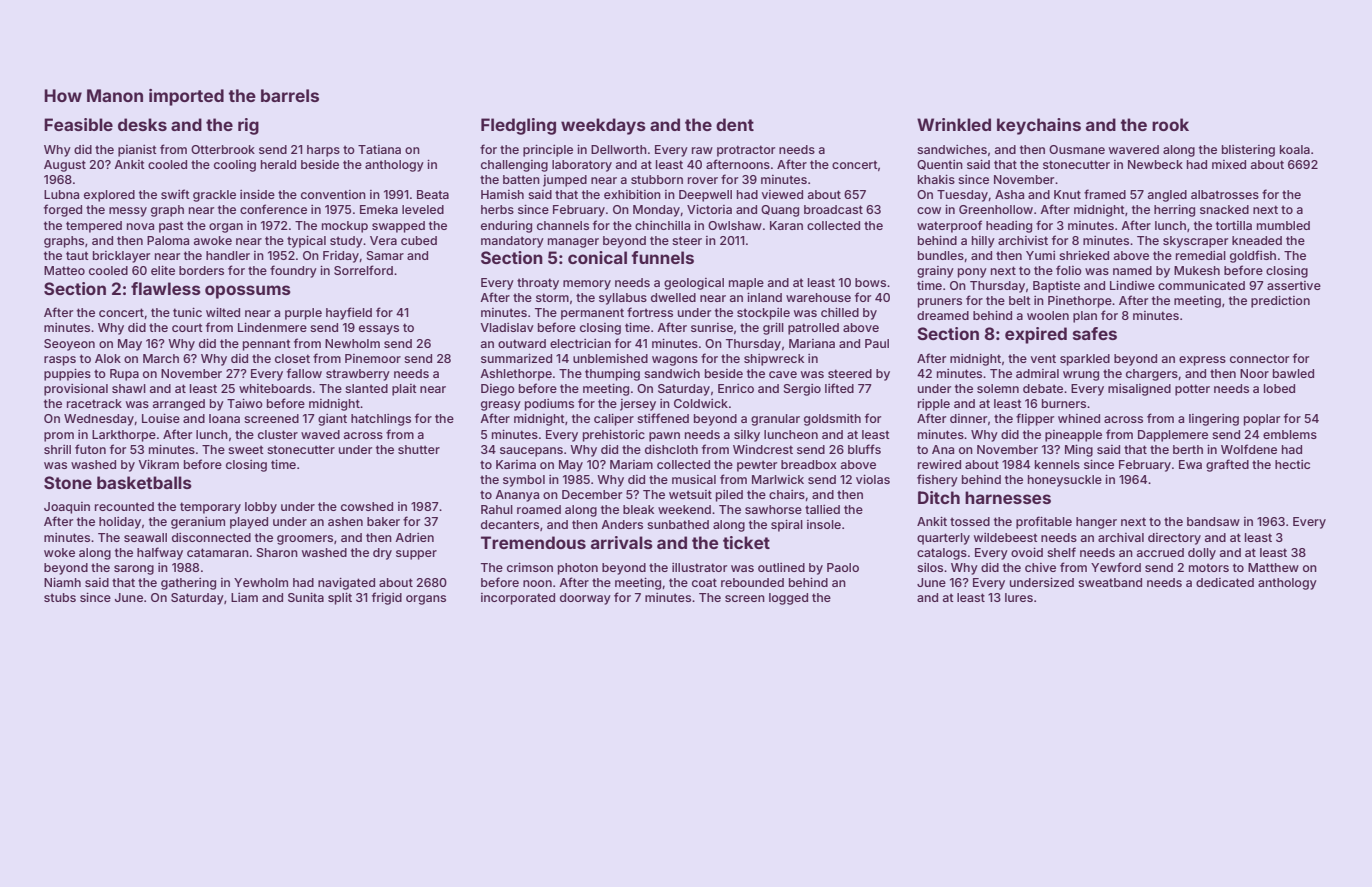  What do you see at coordinates (619, 149) in the screenshot?
I see `Dellworth` at bounding box center [619, 149].
